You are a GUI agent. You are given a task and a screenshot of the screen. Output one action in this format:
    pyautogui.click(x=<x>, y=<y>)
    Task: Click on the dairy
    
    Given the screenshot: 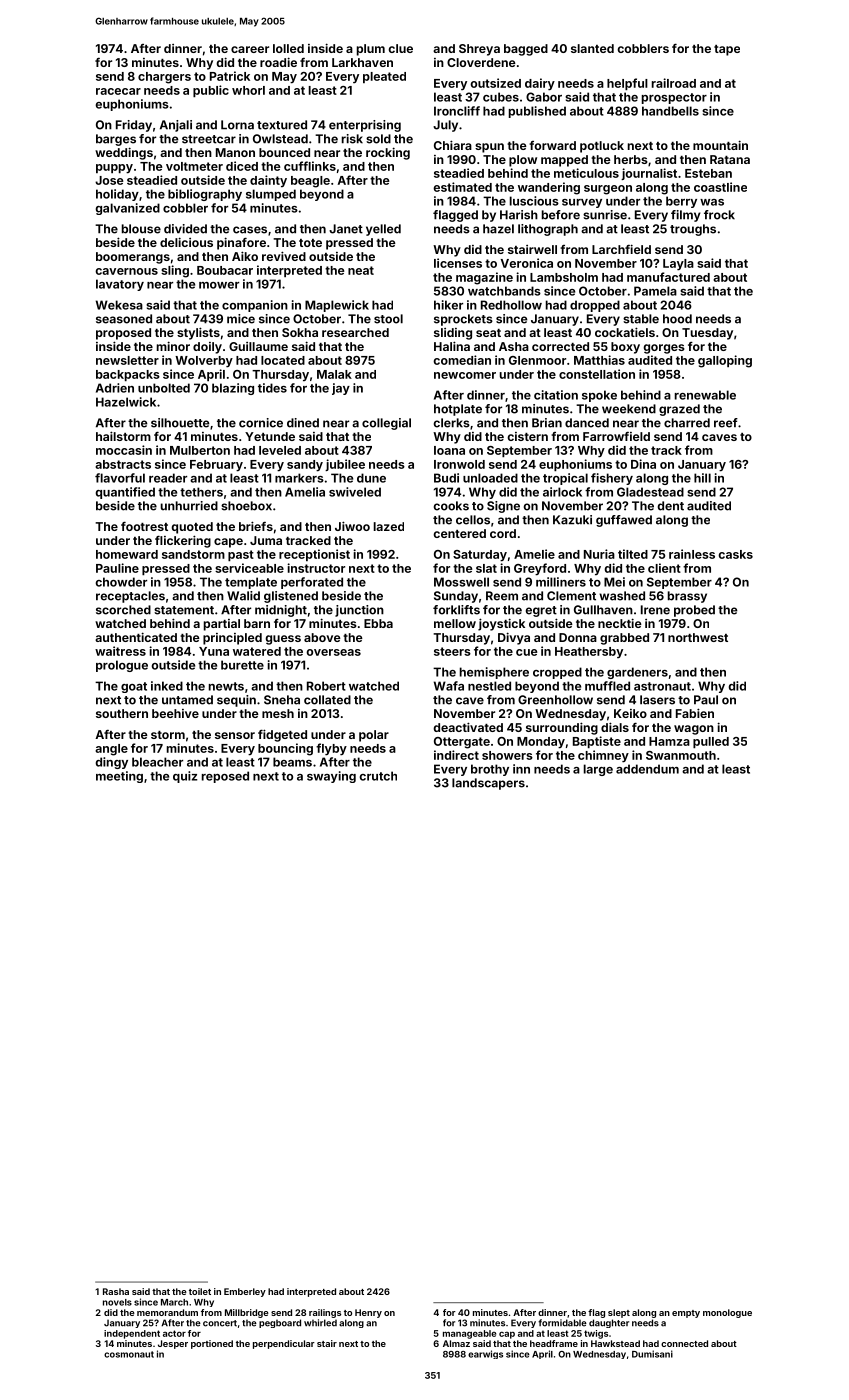 What is the action you would take?
    pyautogui.click(x=540, y=84)
